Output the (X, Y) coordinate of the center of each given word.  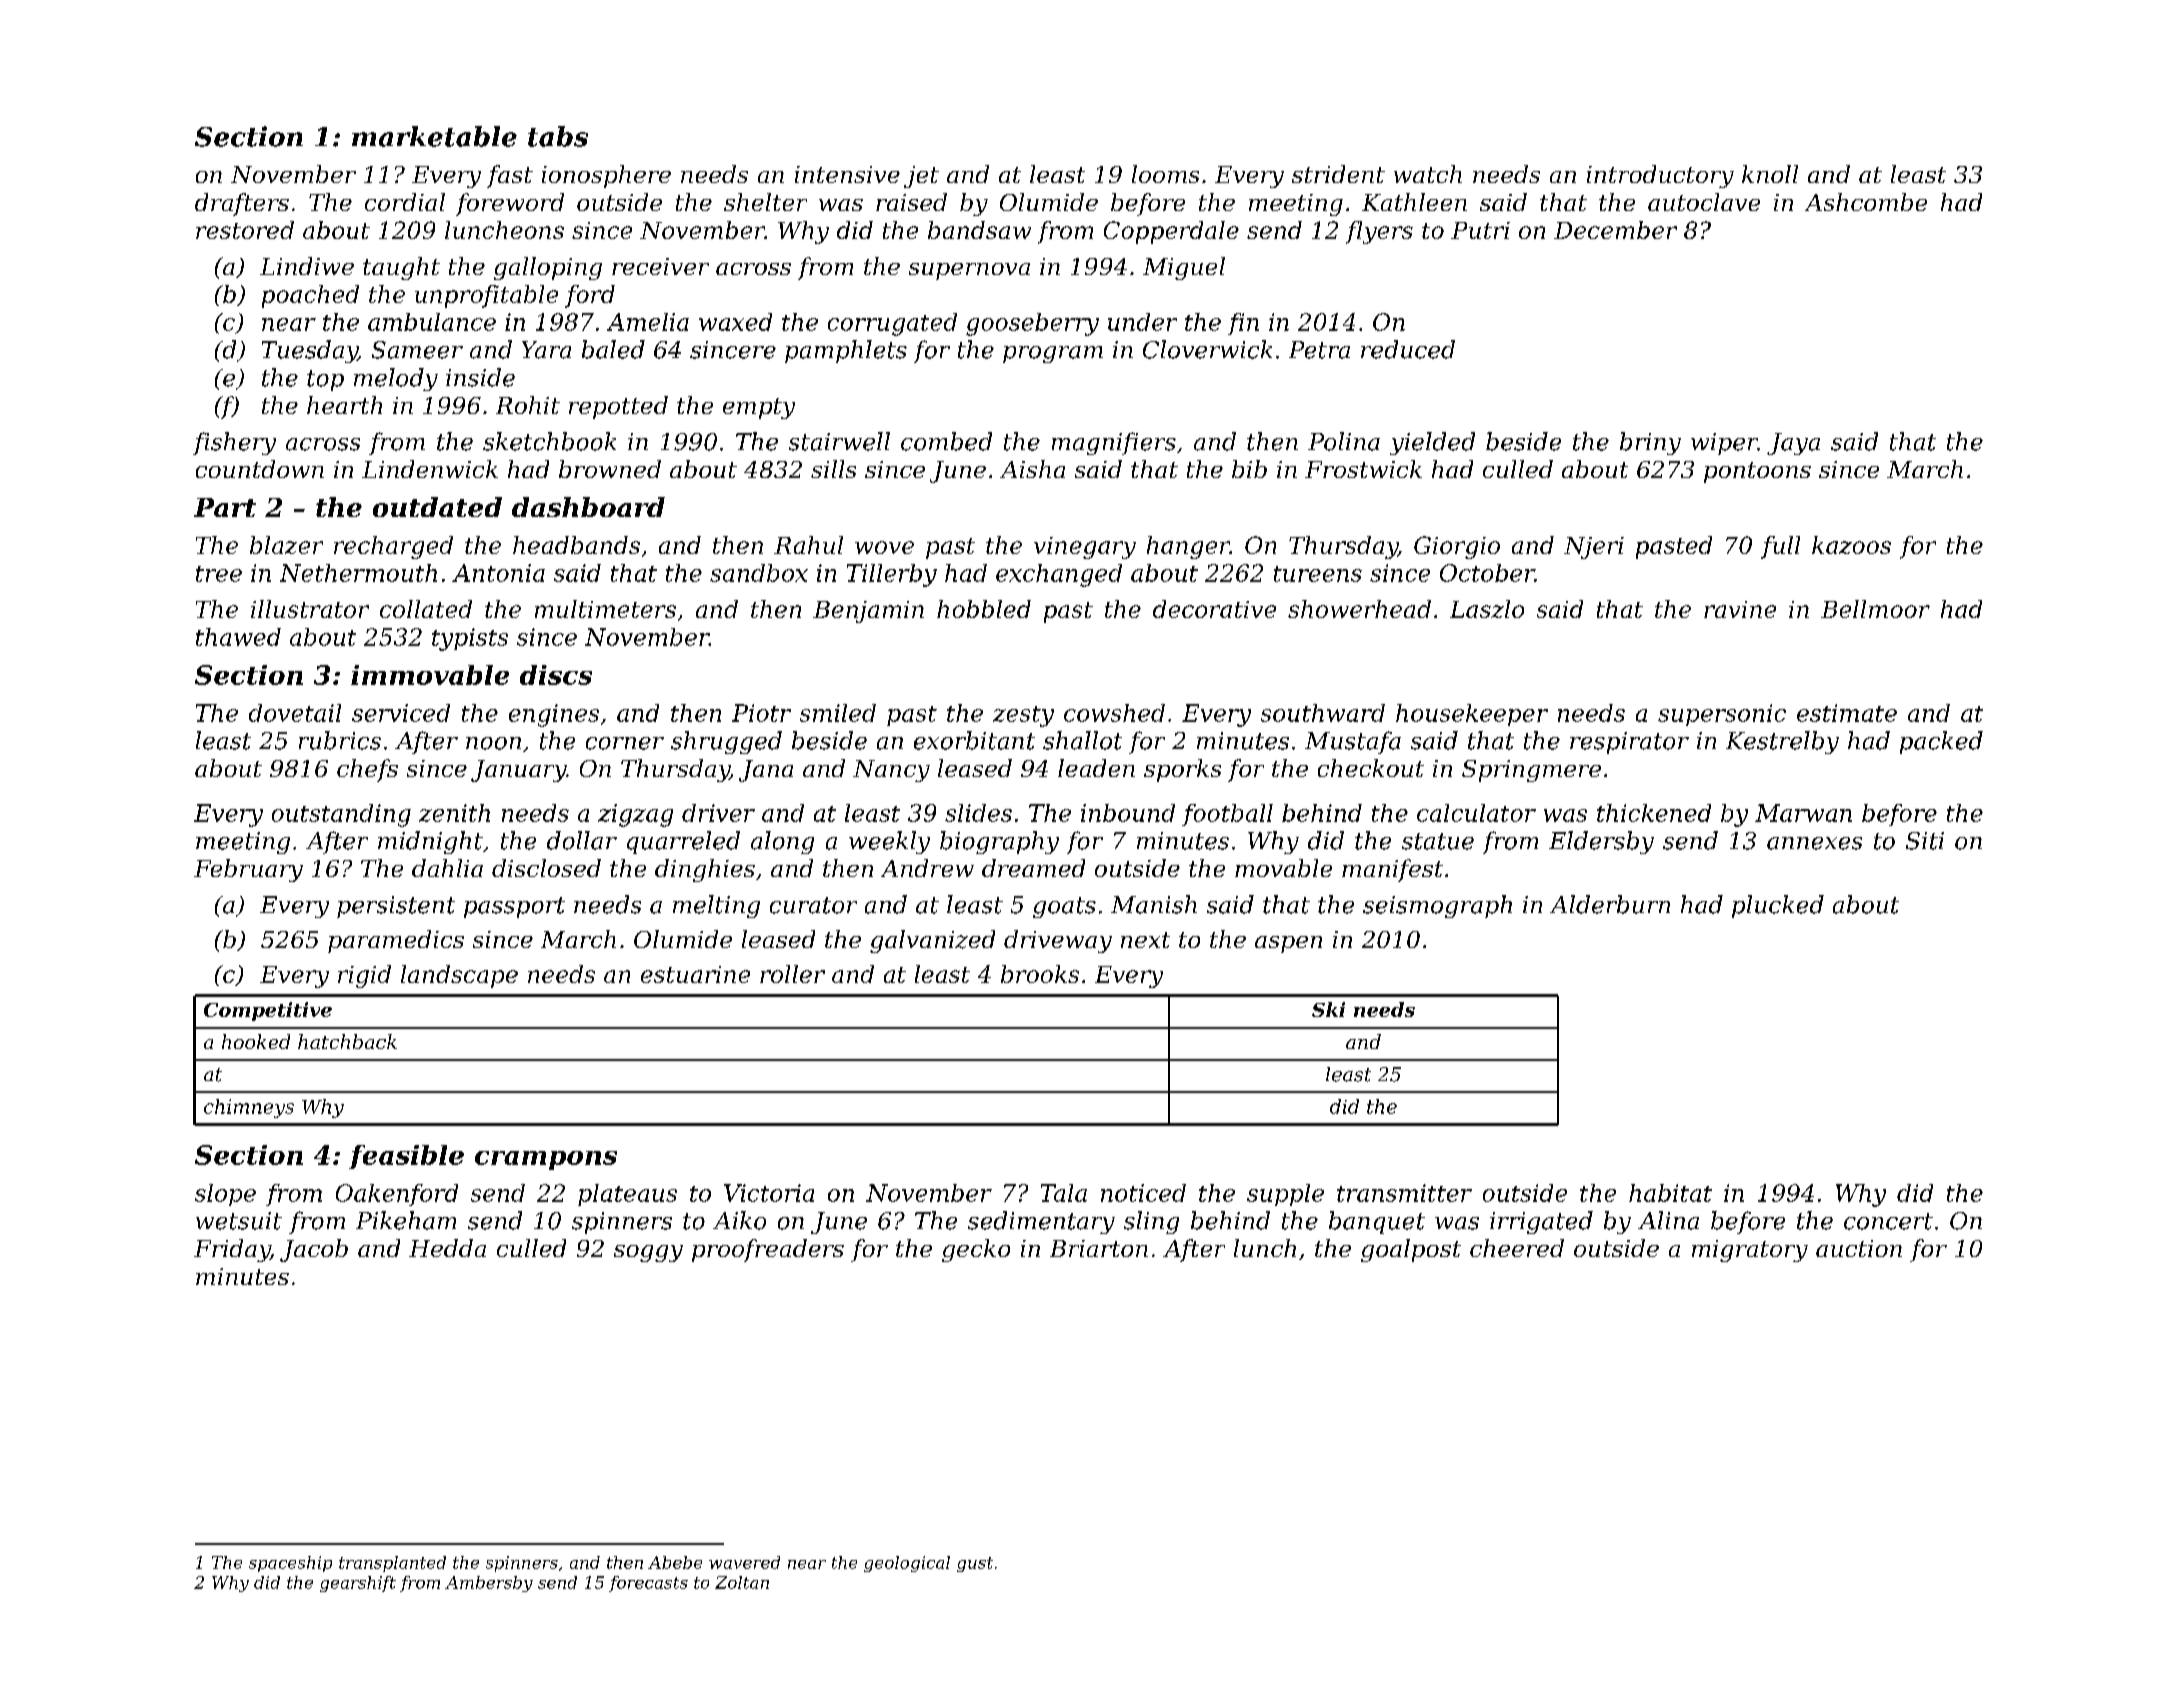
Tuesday (310, 351)
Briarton (1099, 1248)
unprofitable (486, 296)
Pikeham (406, 1220)
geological (907, 1564)
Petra (1319, 350)
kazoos (1851, 545)
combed (946, 441)
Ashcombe (1866, 202)
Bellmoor (1875, 609)
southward (1323, 713)
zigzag (635, 815)
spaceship (290, 1564)
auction (1859, 1248)
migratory (1750, 1251)
